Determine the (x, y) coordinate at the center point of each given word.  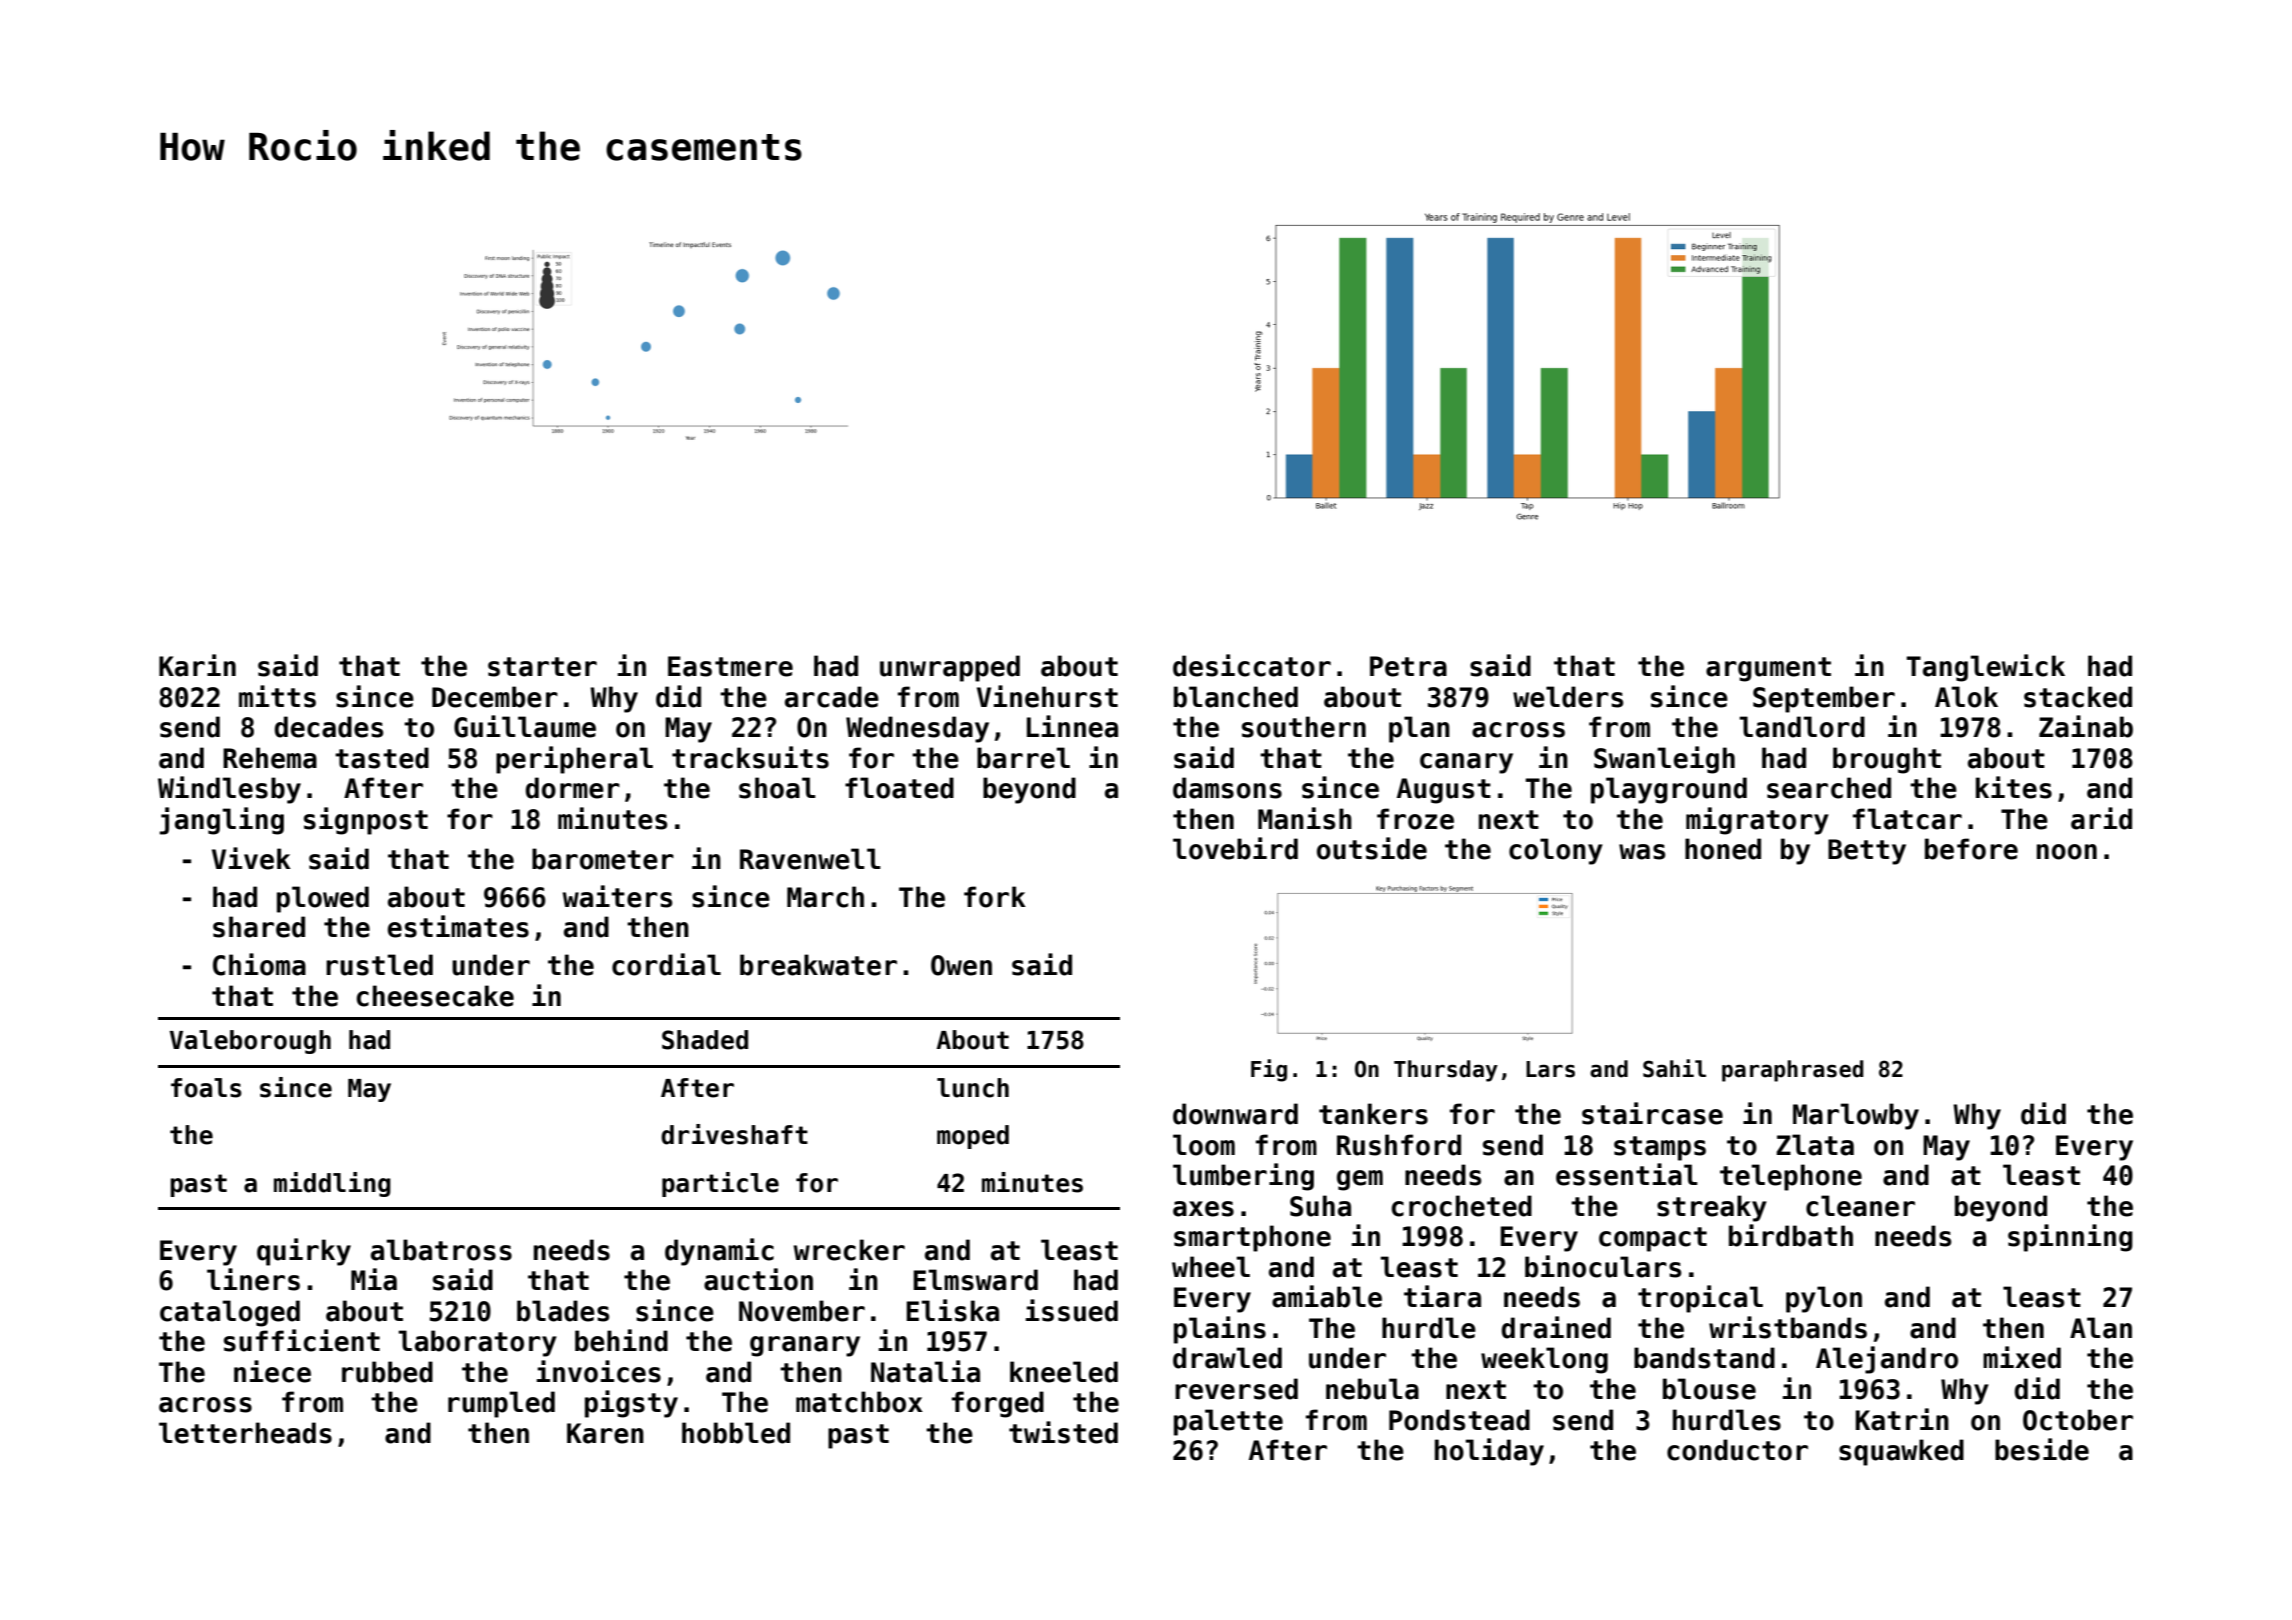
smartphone (1252, 1238)
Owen (961, 965)
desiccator (1252, 665)
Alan (2101, 1328)
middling (332, 1184)
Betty (1867, 852)
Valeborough (250, 1042)
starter (542, 667)
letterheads (245, 1433)
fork (995, 897)
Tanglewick (1985, 668)
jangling (222, 821)
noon (2067, 852)
